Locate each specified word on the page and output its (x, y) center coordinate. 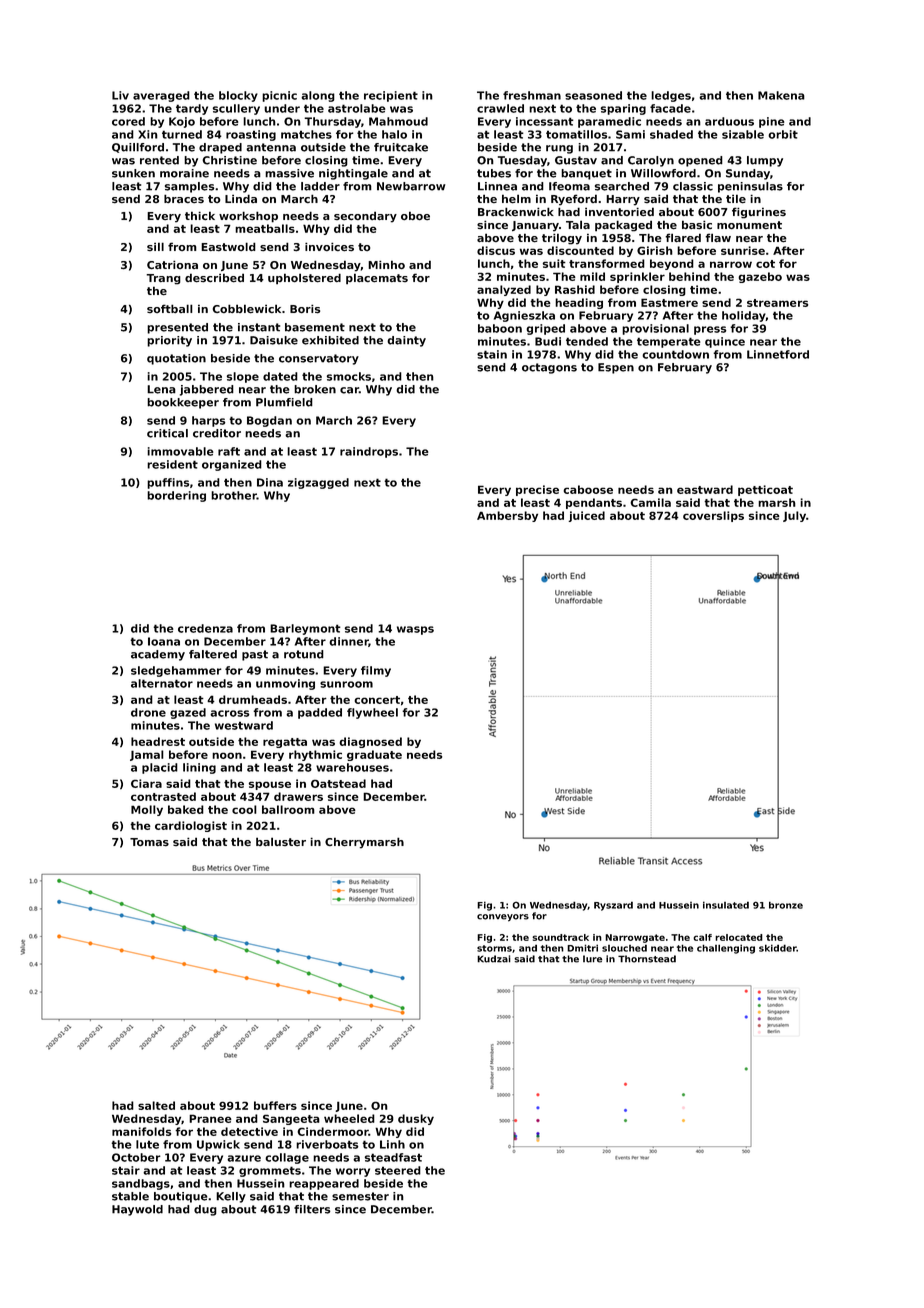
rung (559, 149)
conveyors (503, 918)
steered (398, 1170)
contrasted (163, 796)
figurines (759, 213)
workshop (248, 217)
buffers (275, 1105)
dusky (416, 1119)
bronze (786, 905)
